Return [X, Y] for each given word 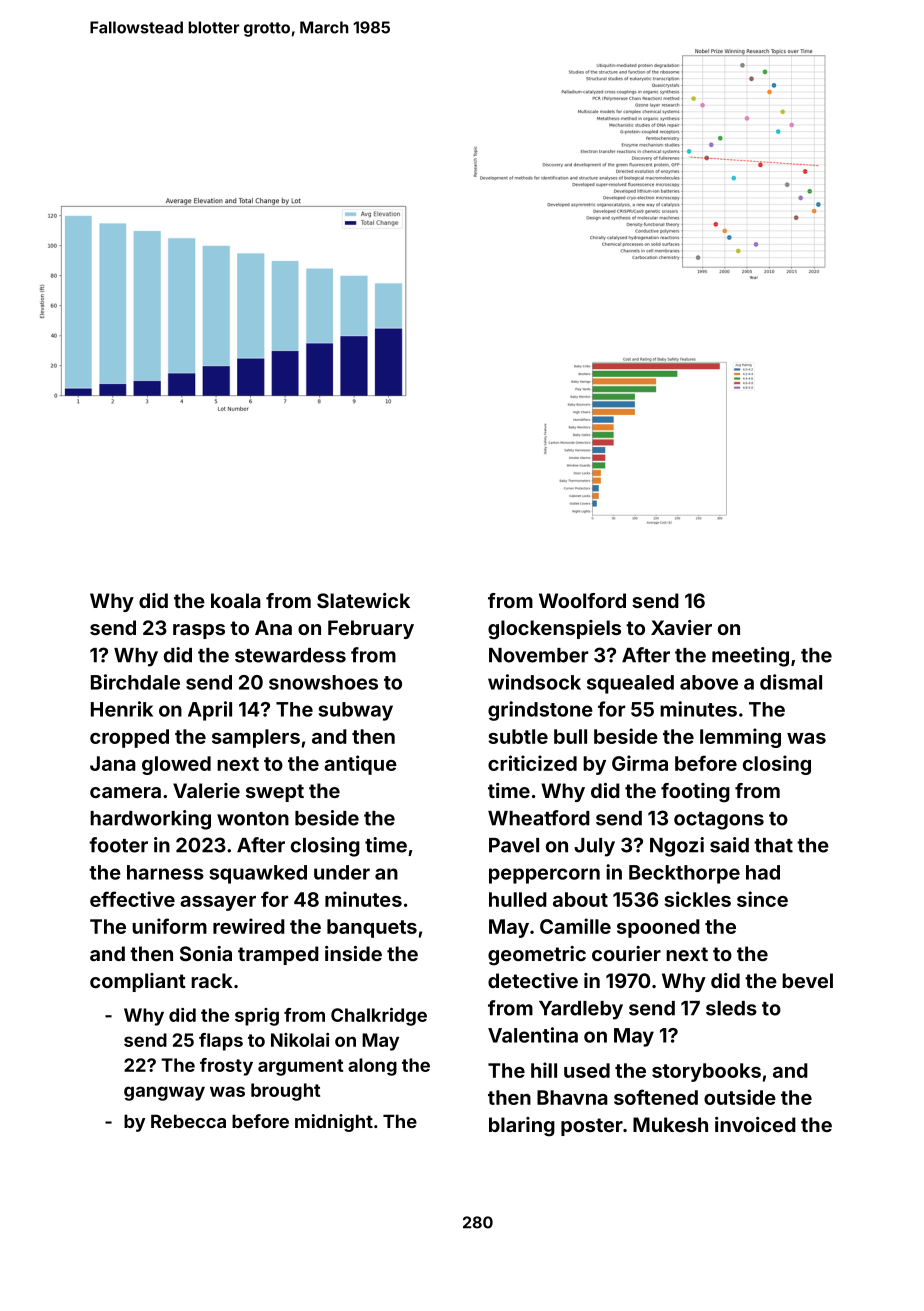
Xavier [681, 627]
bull [570, 736]
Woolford [582, 600]
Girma [640, 763]
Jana [113, 763]
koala [236, 600]
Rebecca [188, 1121]
